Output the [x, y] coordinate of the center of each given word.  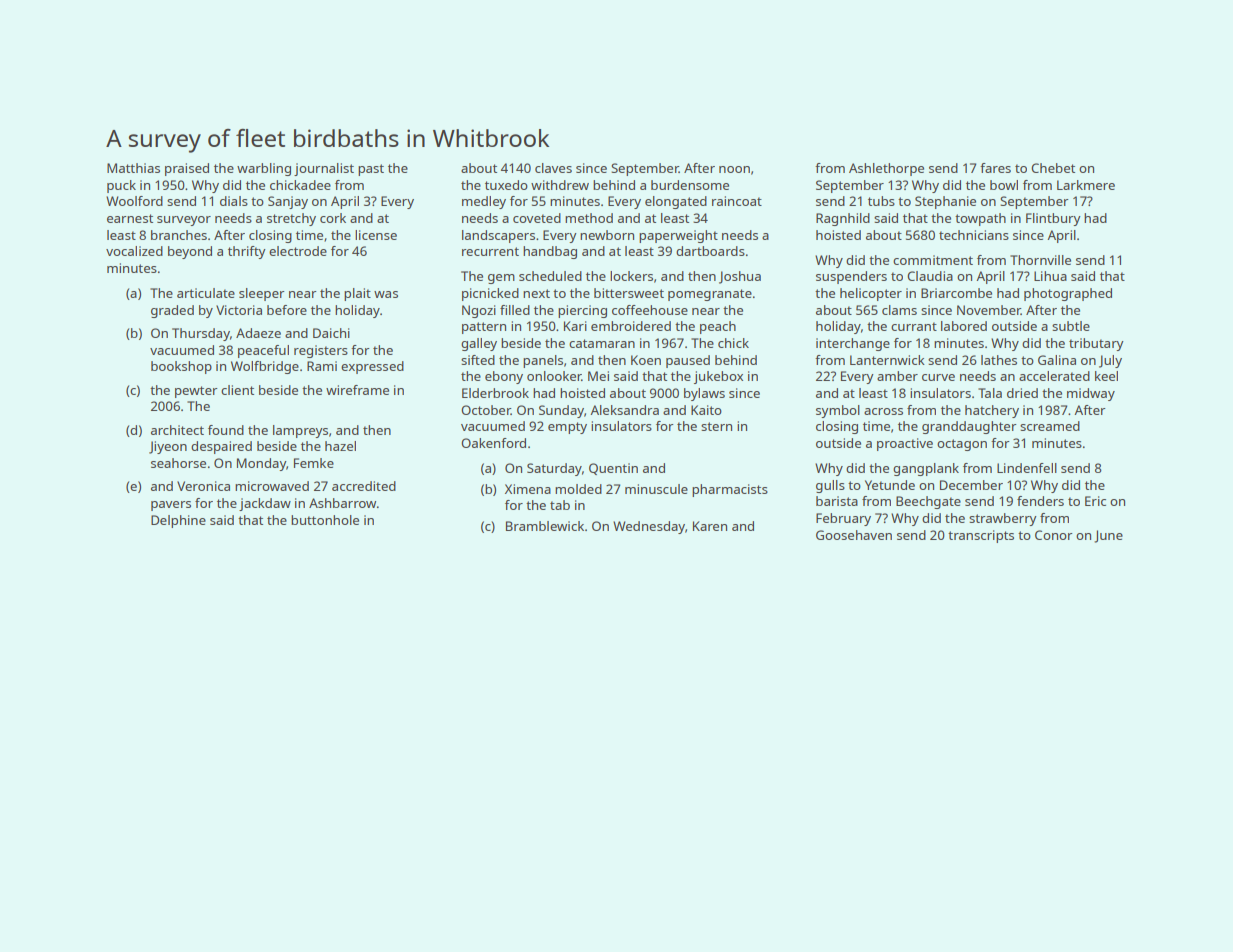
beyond [190, 252]
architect [177, 430]
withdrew [560, 185]
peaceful [263, 351]
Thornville [1040, 260]
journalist [324, 169]
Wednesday [649, 527]
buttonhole [325, 520]
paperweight [678, 236]
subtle [1071, 326]
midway [1091, 394]
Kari [575, 326]
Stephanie [945, 202]
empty [567, 428]
